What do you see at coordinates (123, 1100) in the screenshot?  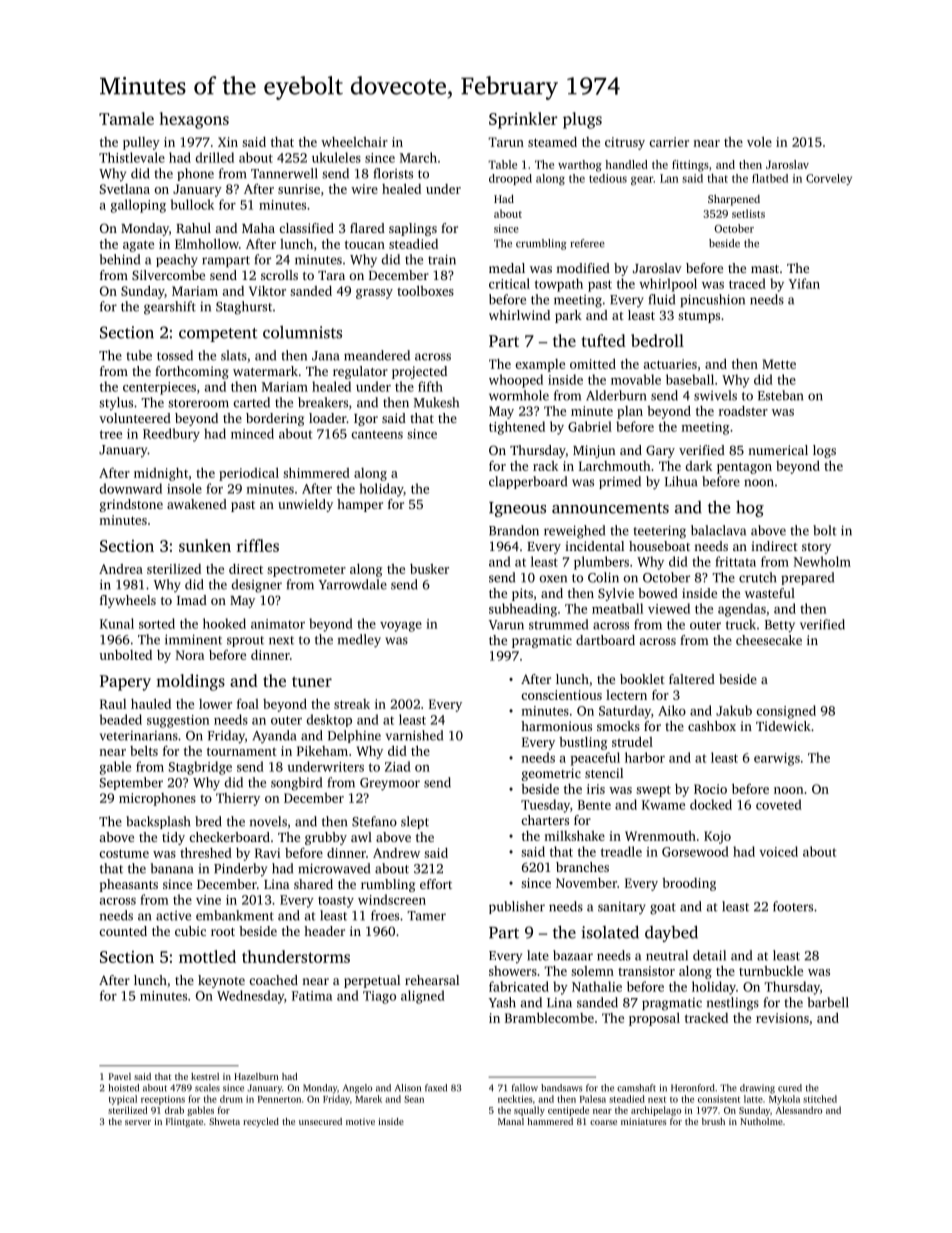 I see `typical` at bounding box center [123, 1100].
